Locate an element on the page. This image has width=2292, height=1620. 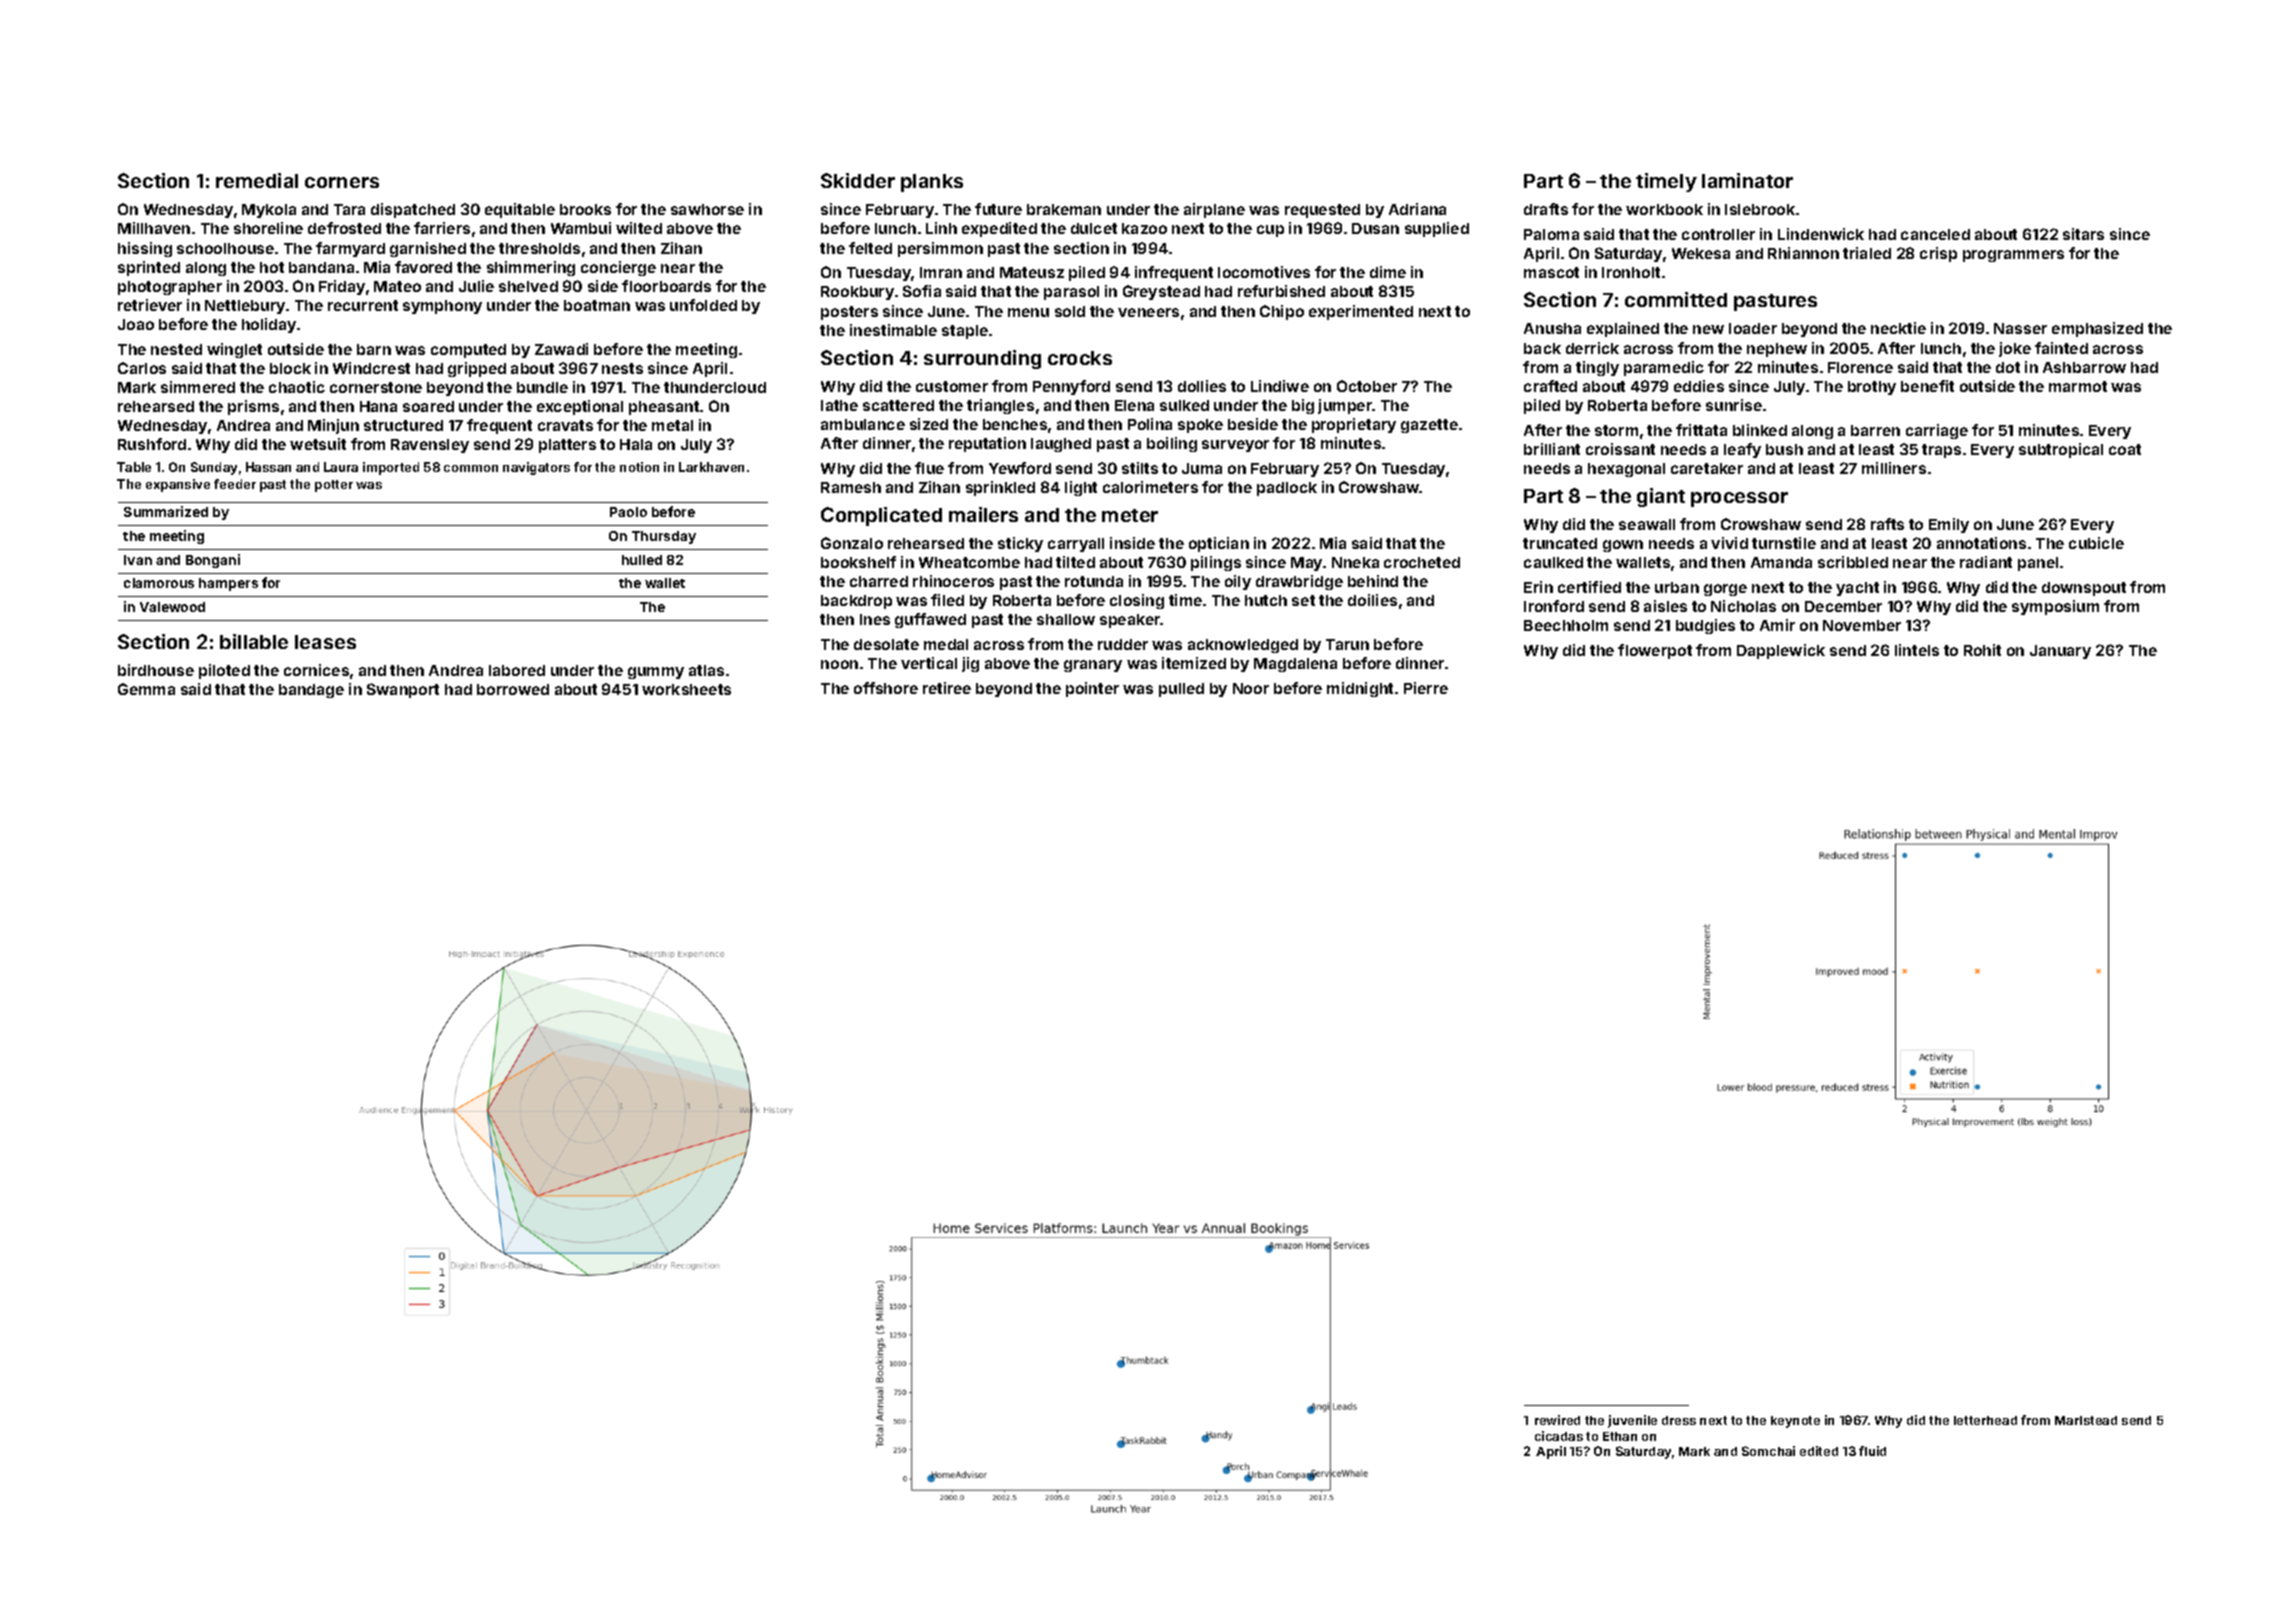
rewired is located at coordinates (1557, 1420).
